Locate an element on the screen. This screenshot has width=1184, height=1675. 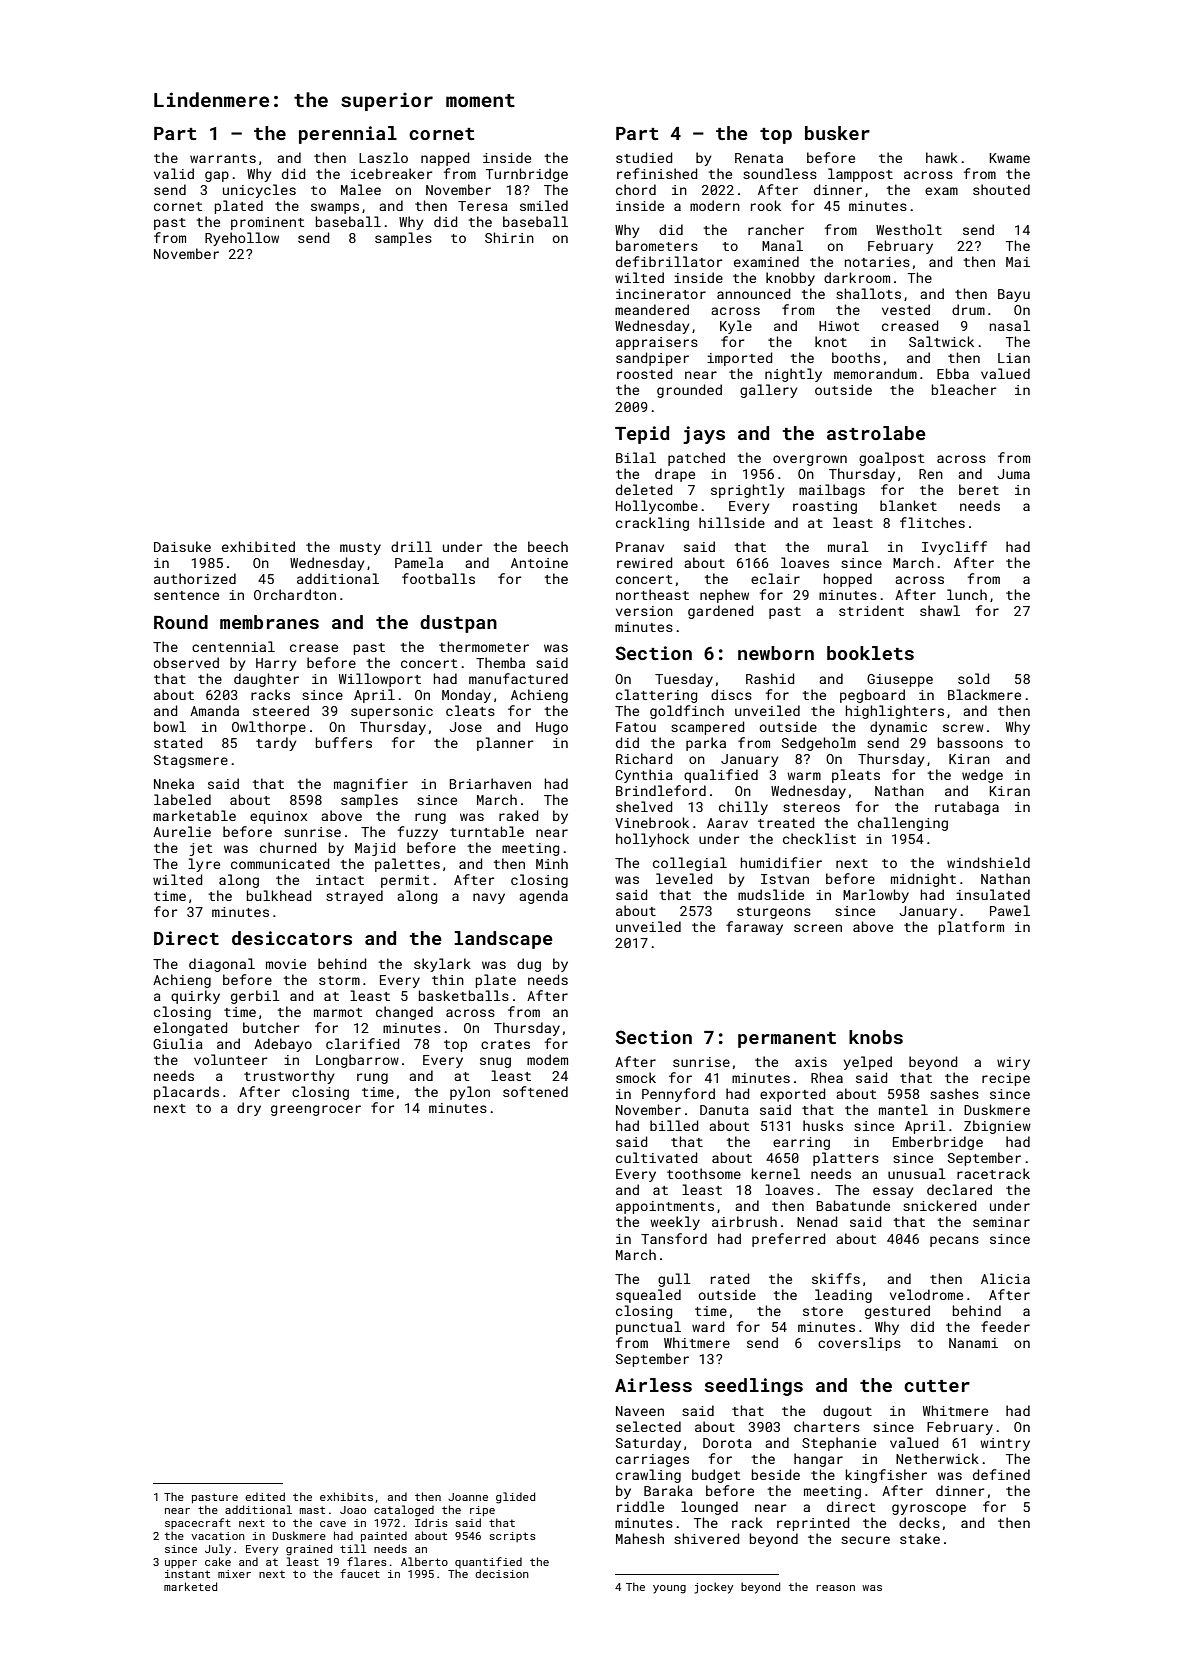
vacation is located at coordinates (218, 1536).
